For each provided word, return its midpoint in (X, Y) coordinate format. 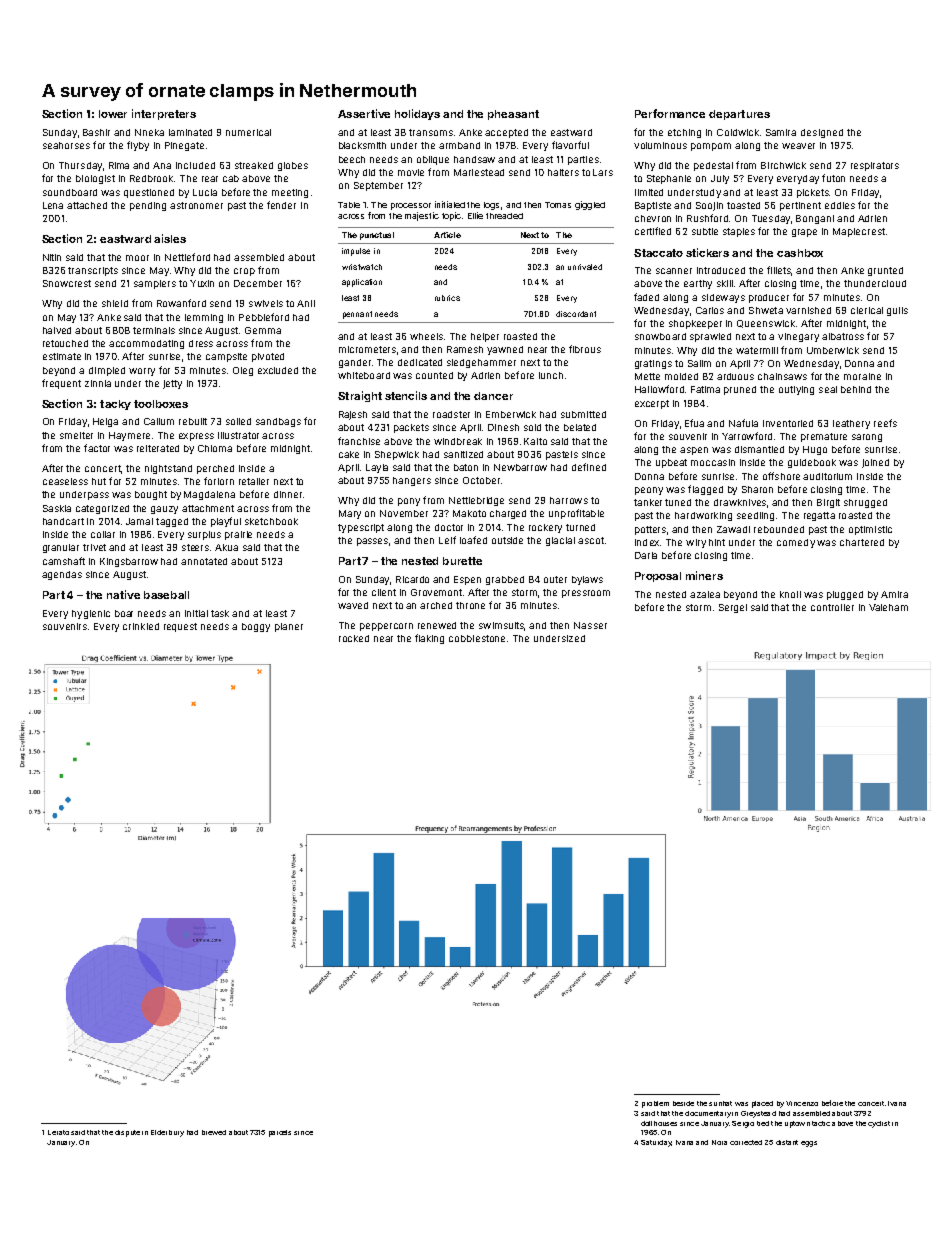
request (180, 627)
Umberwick (833, 350)
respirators (875, 166)
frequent (61, 384)
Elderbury (167, 1133)
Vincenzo (802, 1103)
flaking (429, 639)
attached (87, 205)
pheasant (513, 115)
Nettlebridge (476, 501)
